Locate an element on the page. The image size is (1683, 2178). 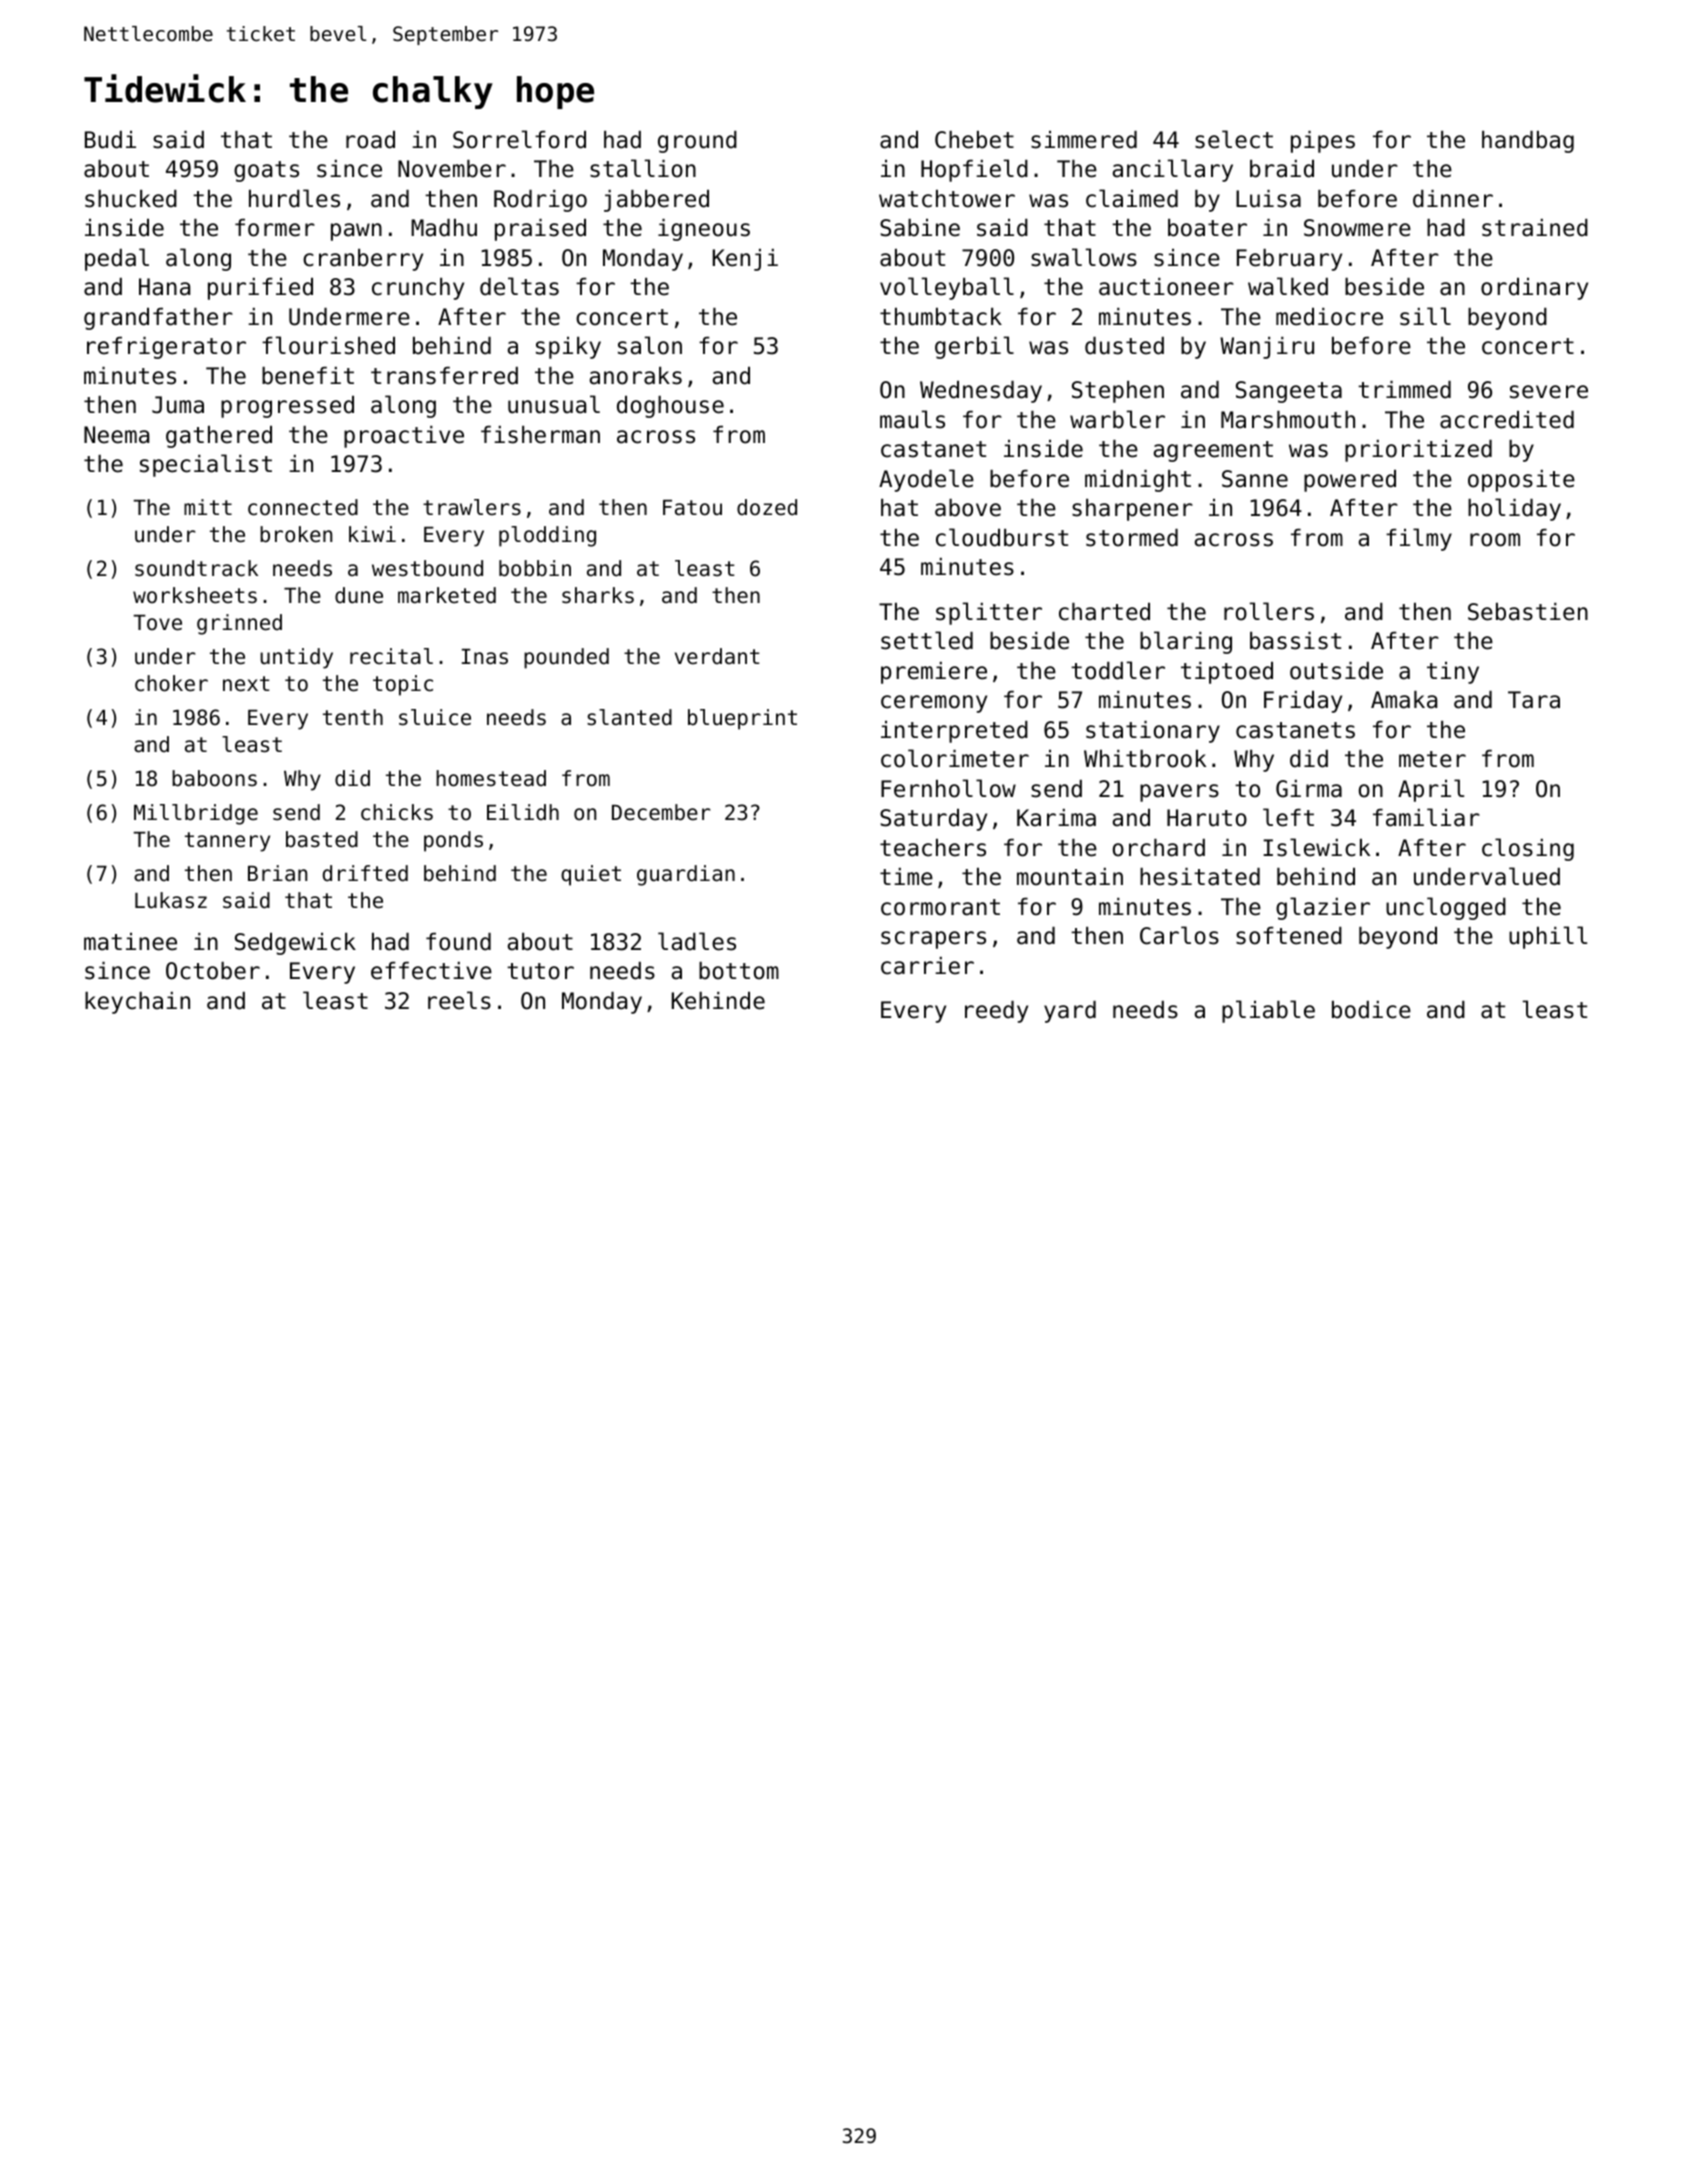
Chebet is located at coordinates (974, 140).
